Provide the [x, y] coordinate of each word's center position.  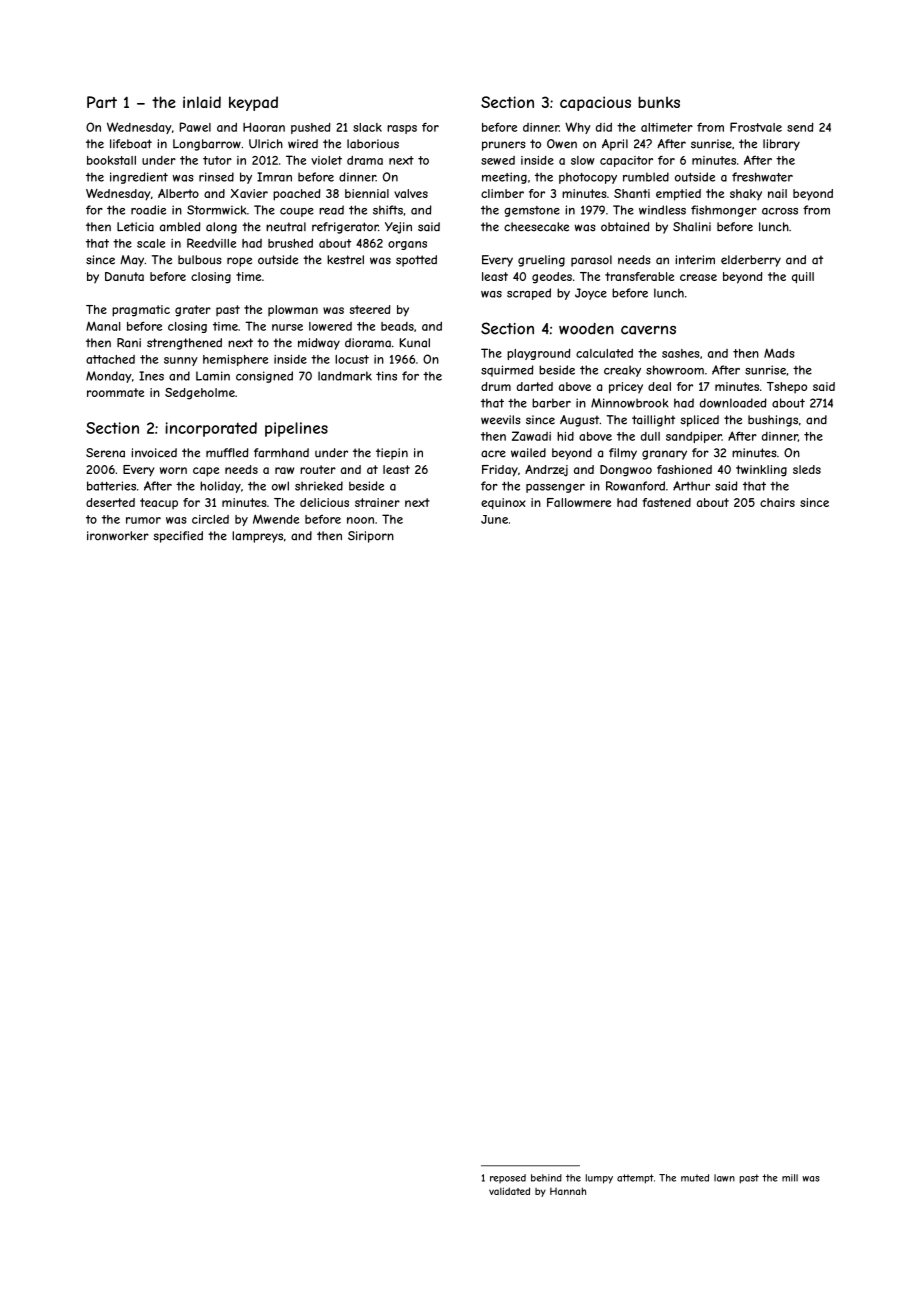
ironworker [118, 536]
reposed [508, 1178]
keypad [253, 103]
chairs [777, 502]
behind [546, 1178]
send [800, 127]
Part [102, 102]
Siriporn [371, 537]
